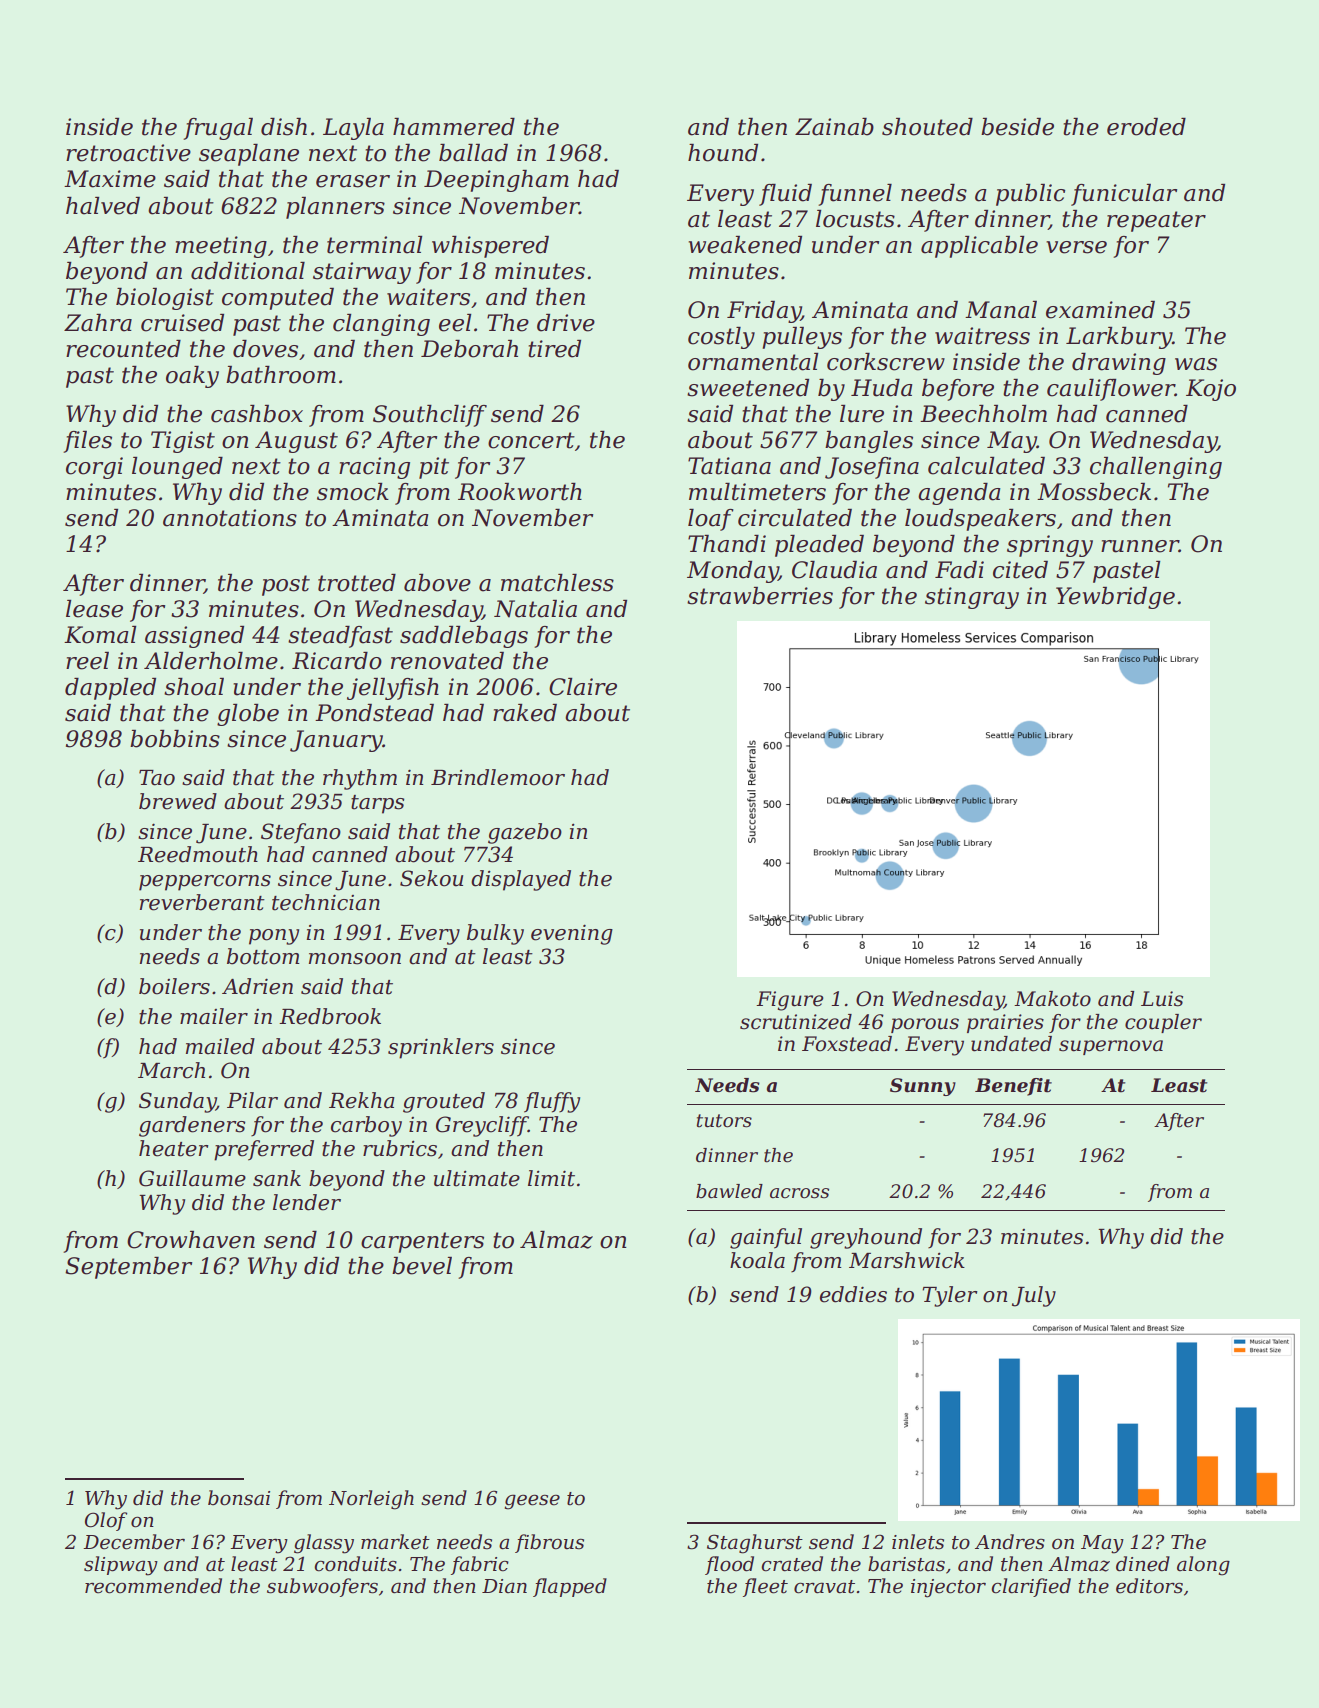 The height and width of the document is (1708, 1319). What do you see at coordinates (191, 1240) in the document?
I see `Crowhaven` at bounding box center [191, 1240].
